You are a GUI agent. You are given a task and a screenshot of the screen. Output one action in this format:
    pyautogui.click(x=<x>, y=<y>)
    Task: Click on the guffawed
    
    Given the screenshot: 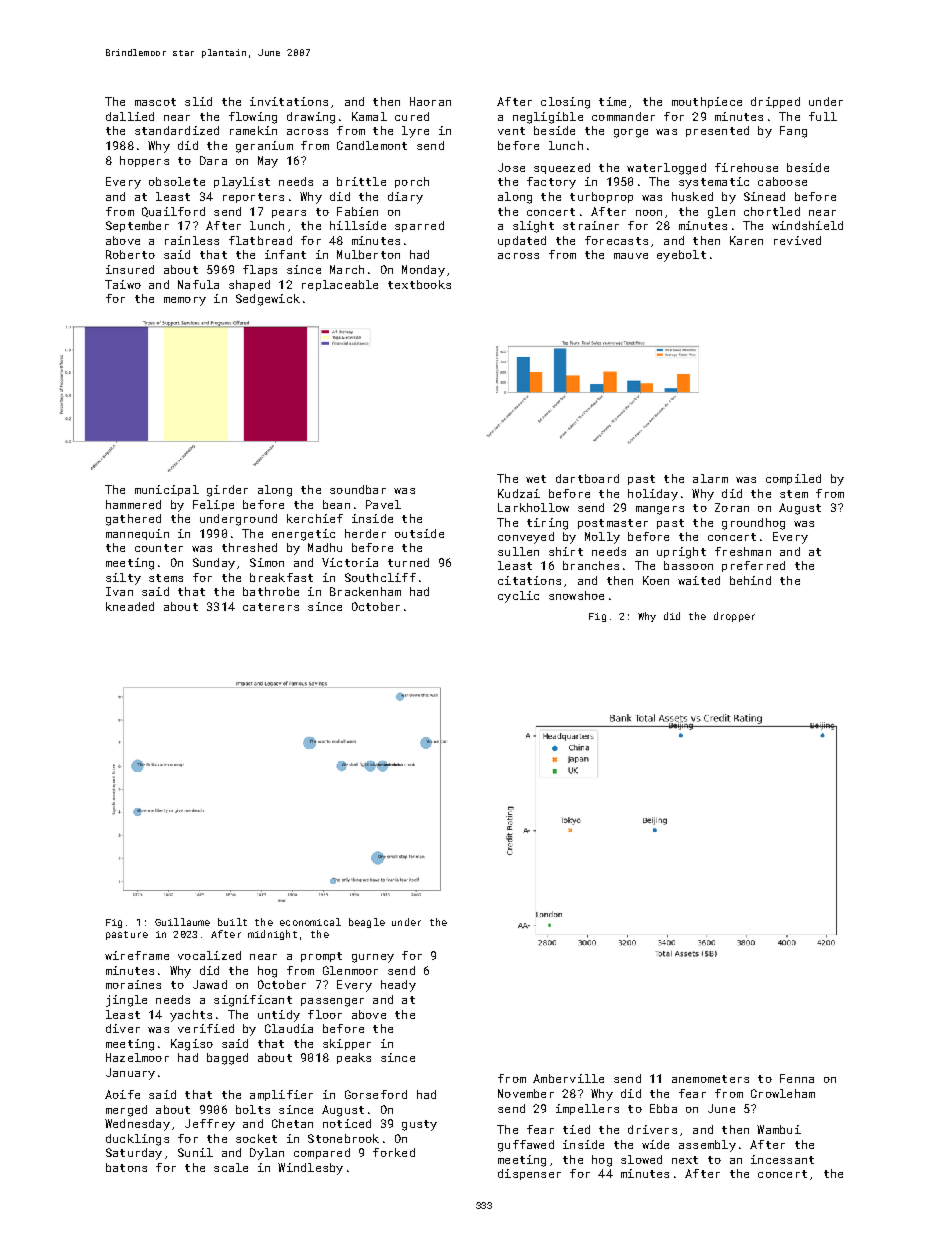 What is the action you would take?
    pyautogui.click(x=526, y=1146)
